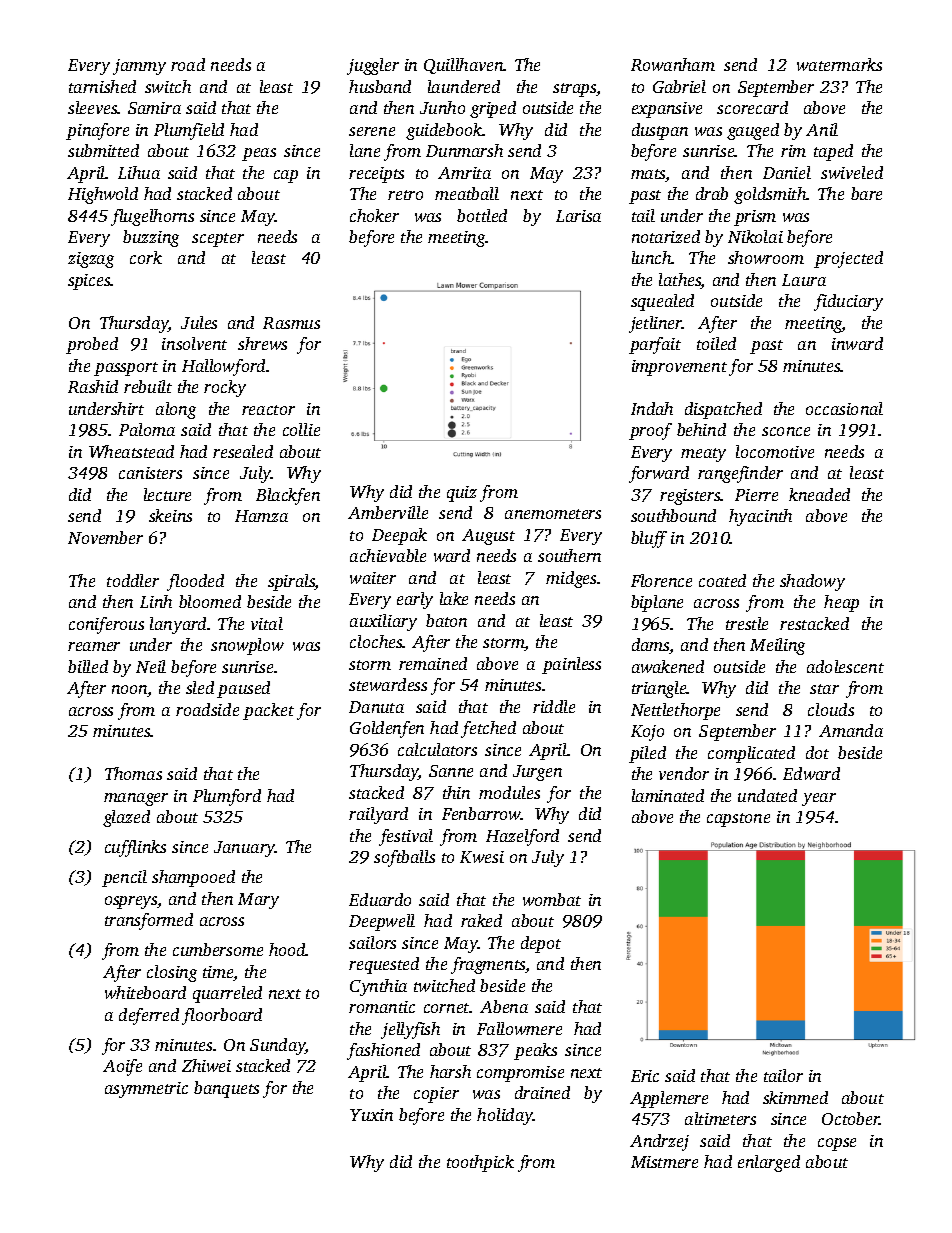 Image resolution: width=952 pixels, height=1233 pixels. I want to click on Thomas, so click(133, 773).
